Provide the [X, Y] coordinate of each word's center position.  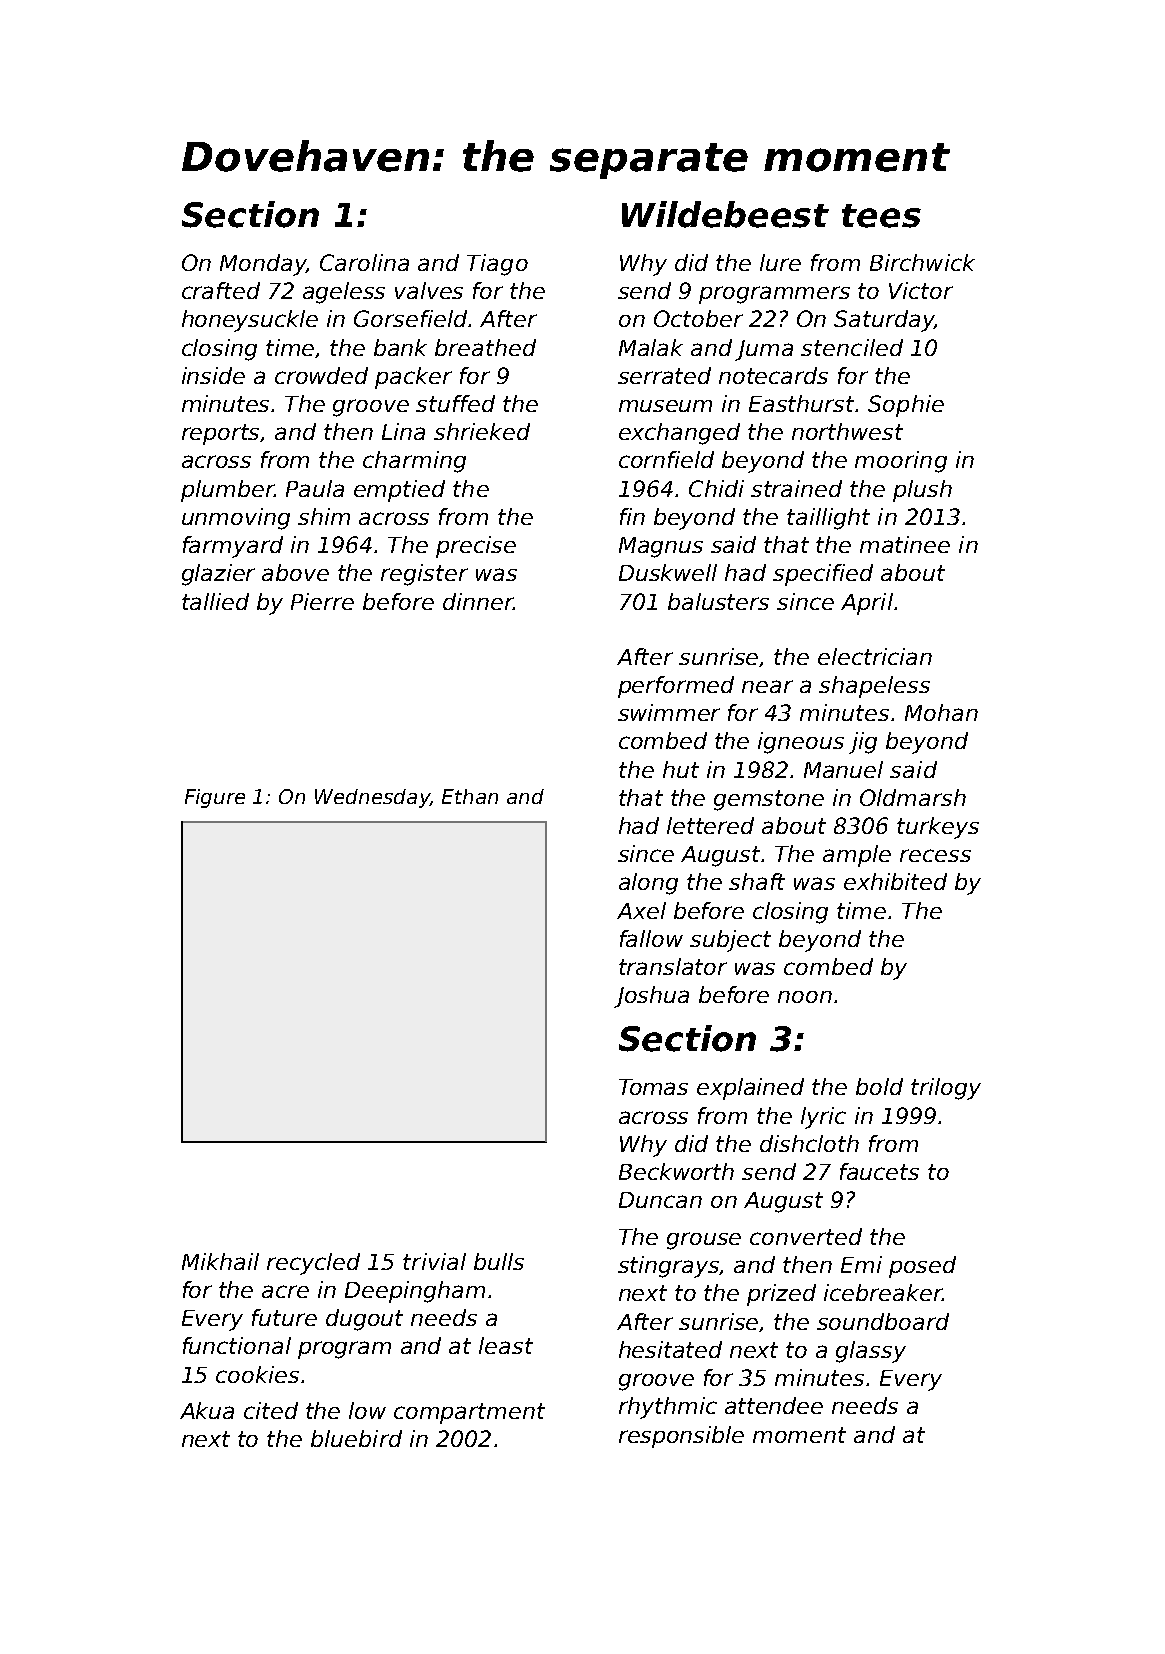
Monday [263, 265]
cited [271, 1410]
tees [881, 216]
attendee [774, 1405]
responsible [681, 1437]
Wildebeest [725, 214]
